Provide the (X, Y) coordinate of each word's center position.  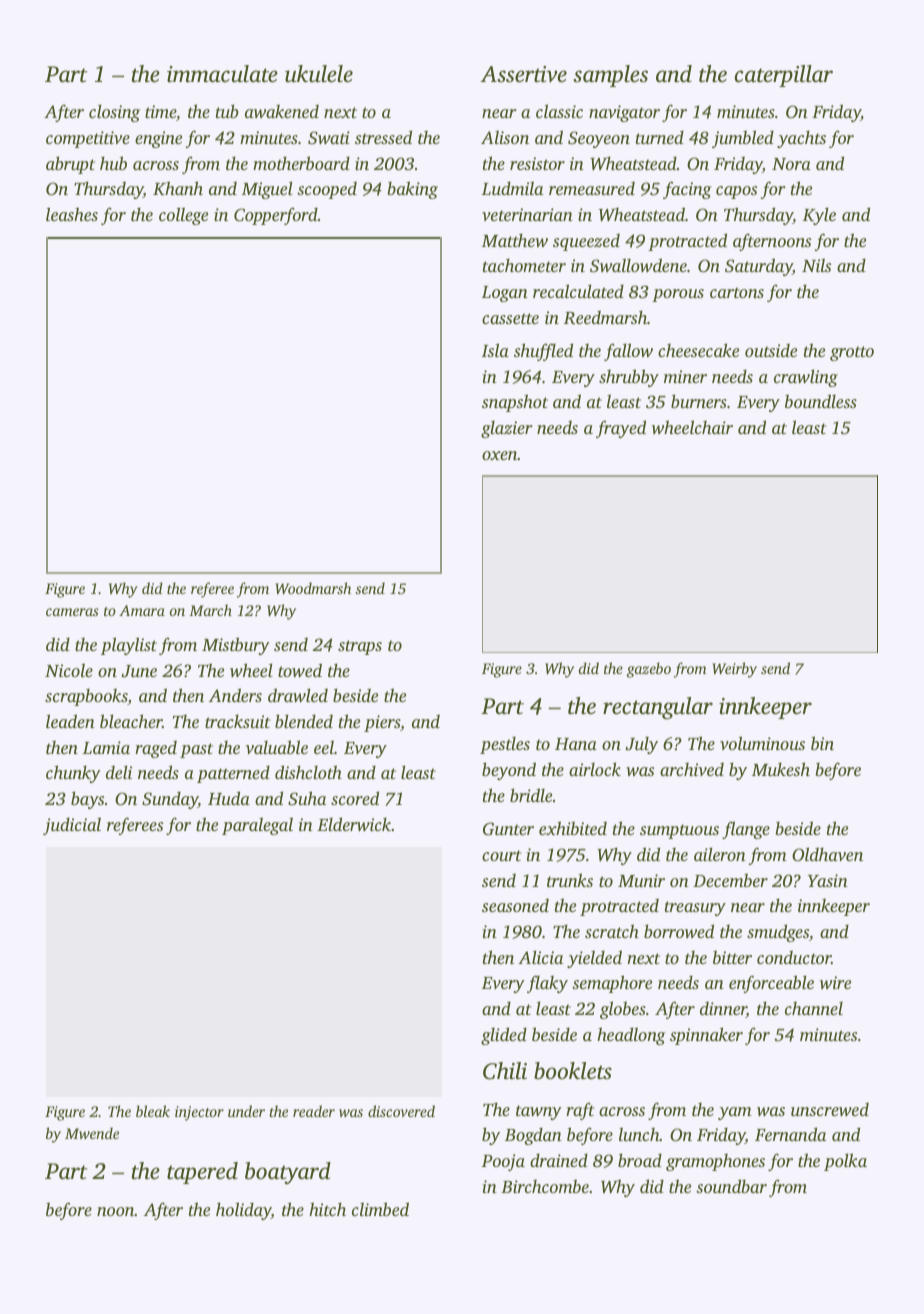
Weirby (734, 670)
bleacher (131, 721)
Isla (495, 350)
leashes (72, 214)
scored (355, 798)
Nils (816, 265)
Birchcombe (545, 1186)
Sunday (170, 800)
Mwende (92, 1133)
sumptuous (679, 831)
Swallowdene (638, 265)
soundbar (731, 1186)
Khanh (178, 188)
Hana (576, 744)
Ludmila (512, 188)
